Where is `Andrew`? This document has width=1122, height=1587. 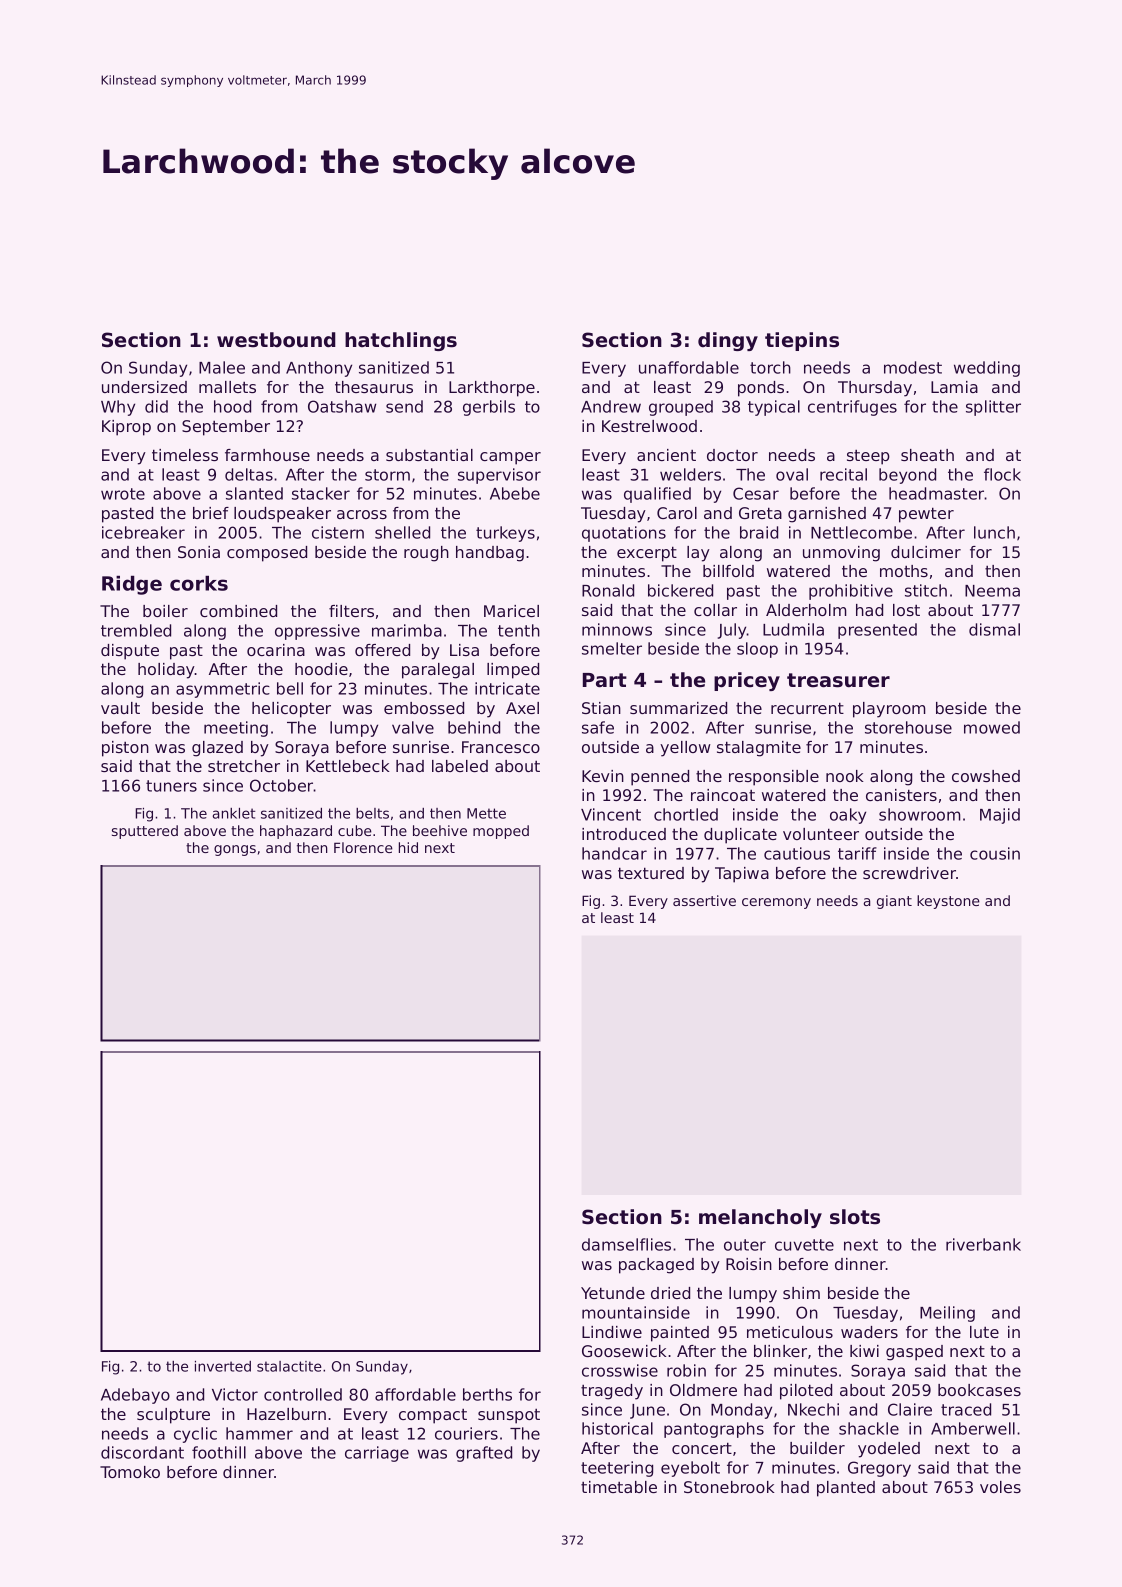 Andrew is located at coordinates (611, 406).
